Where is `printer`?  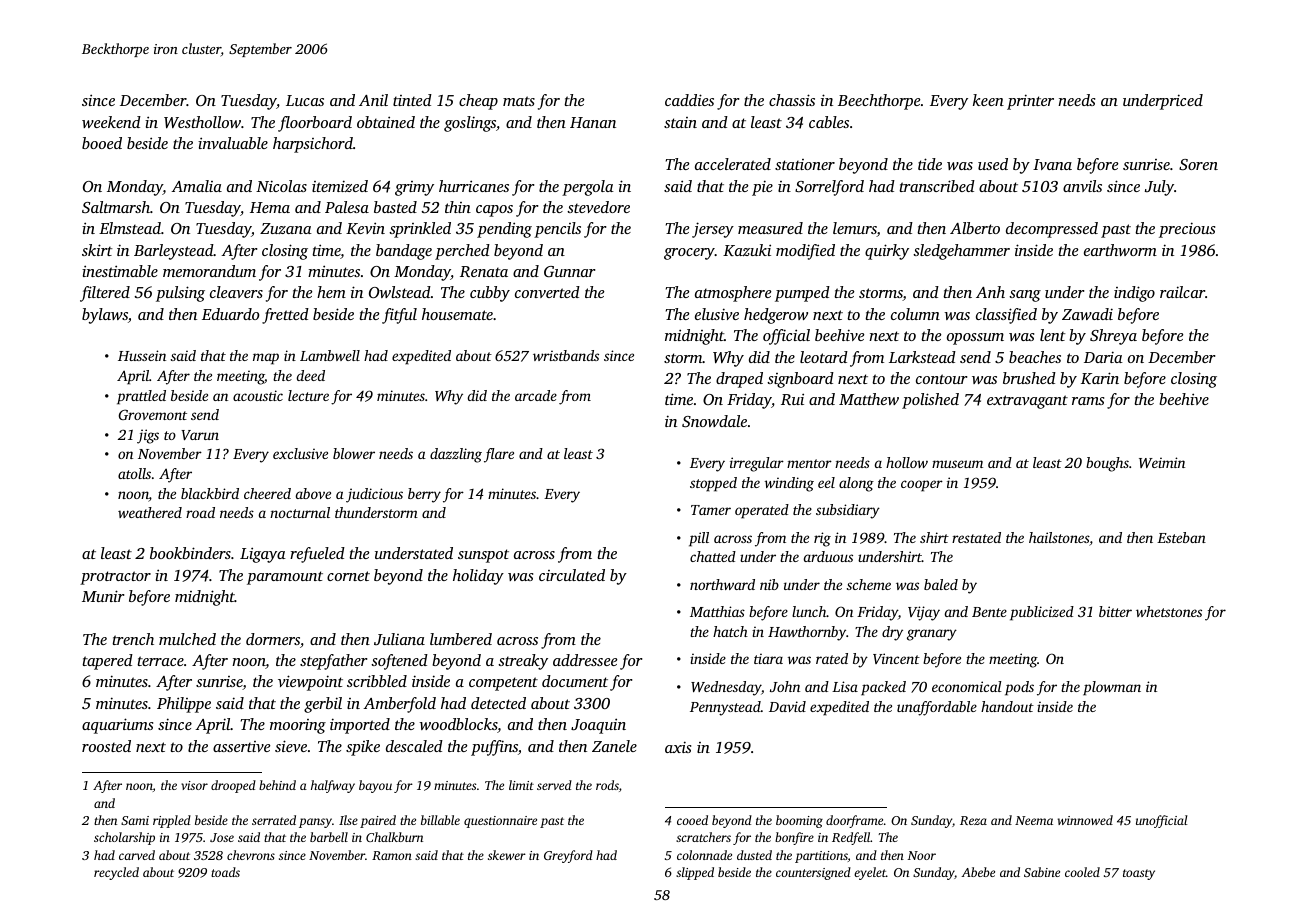
printer is located at coordinates (1030, 102).
